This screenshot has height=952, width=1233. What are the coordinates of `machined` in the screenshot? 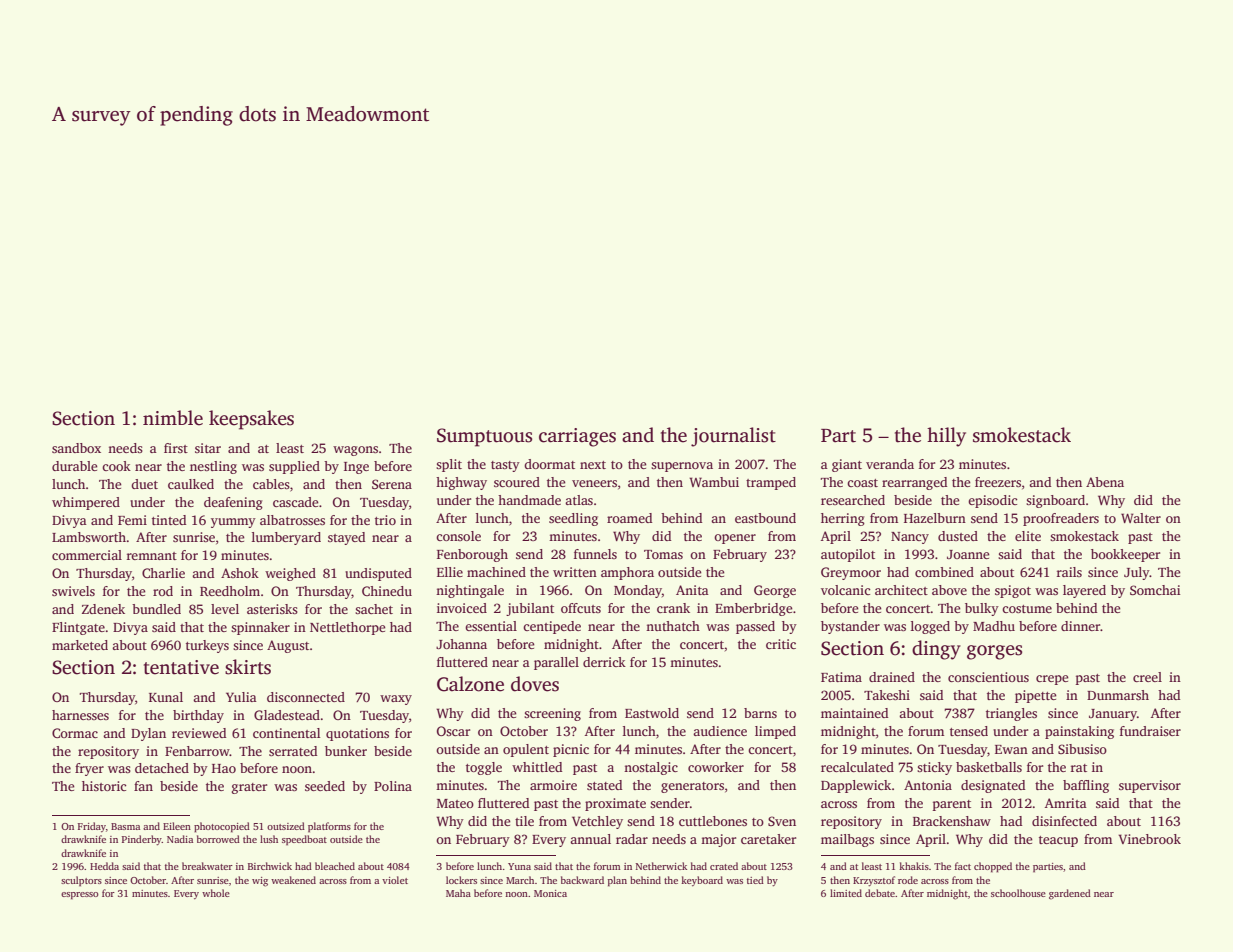 It's located at (496, 572).
